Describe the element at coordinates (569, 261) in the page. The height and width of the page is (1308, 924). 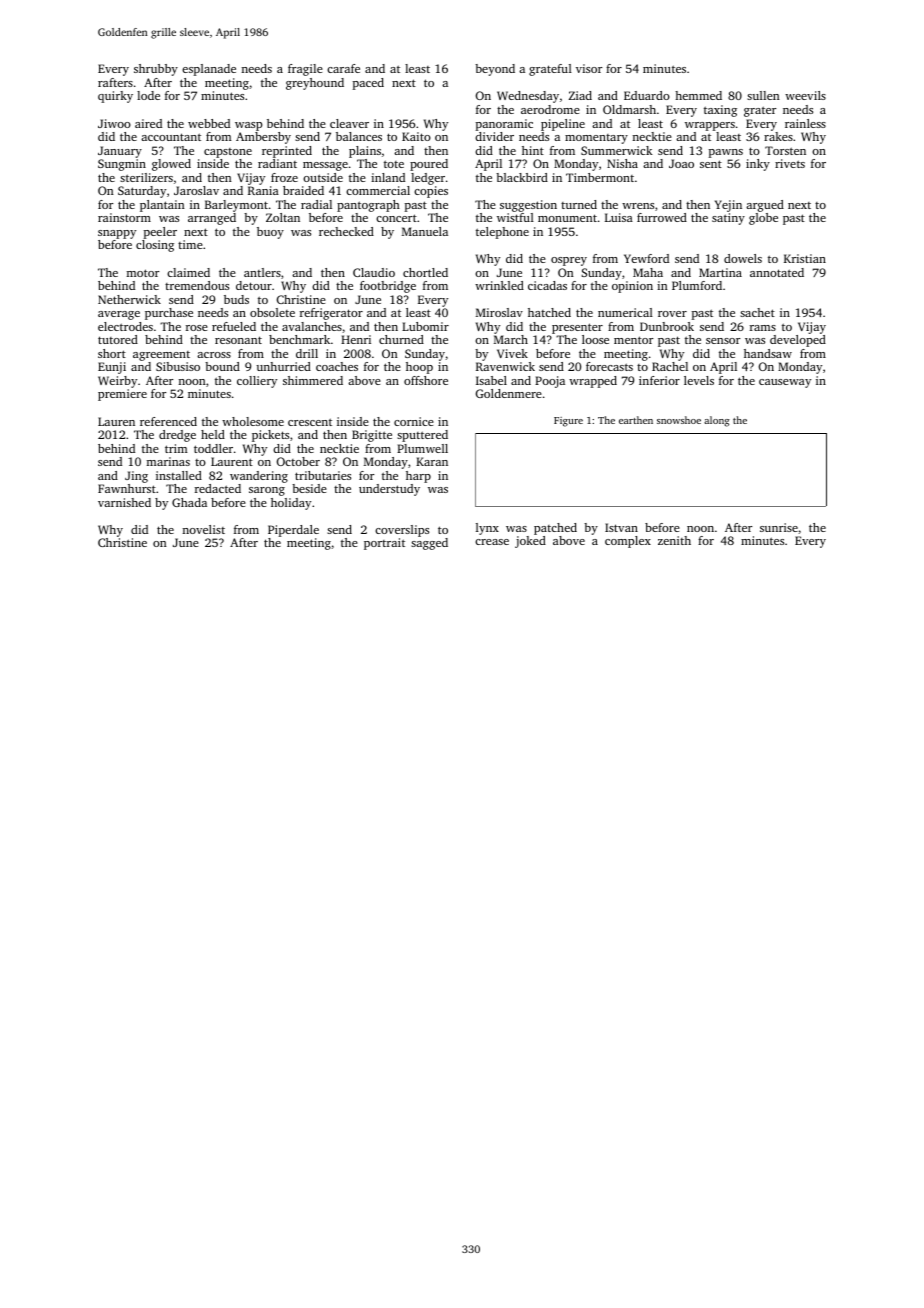
I see `osprey` at that location.
